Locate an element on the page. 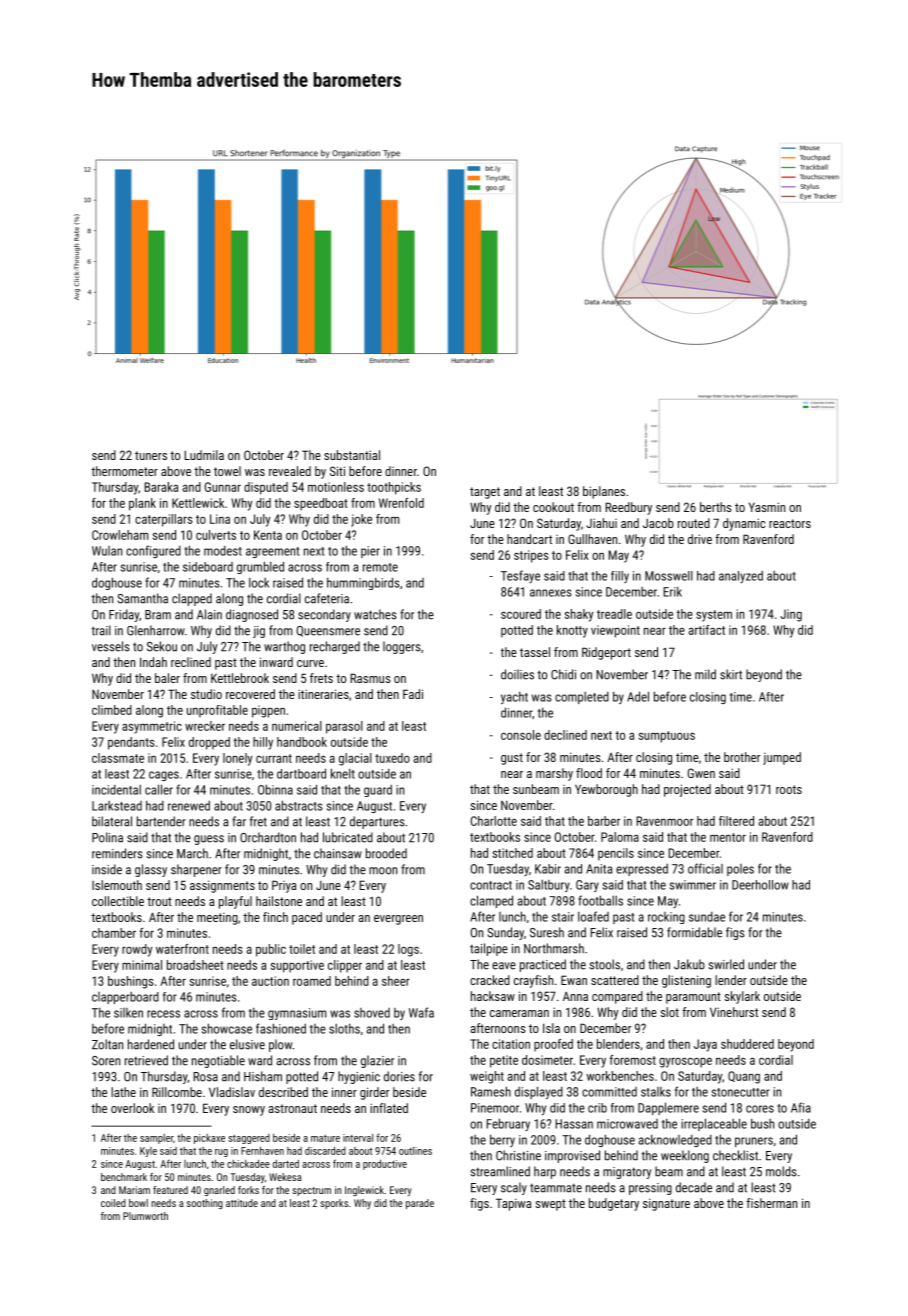 Image resolution: width=908 pixels, height=1316 pixels. brooded is located at coordinates (386, 853).
